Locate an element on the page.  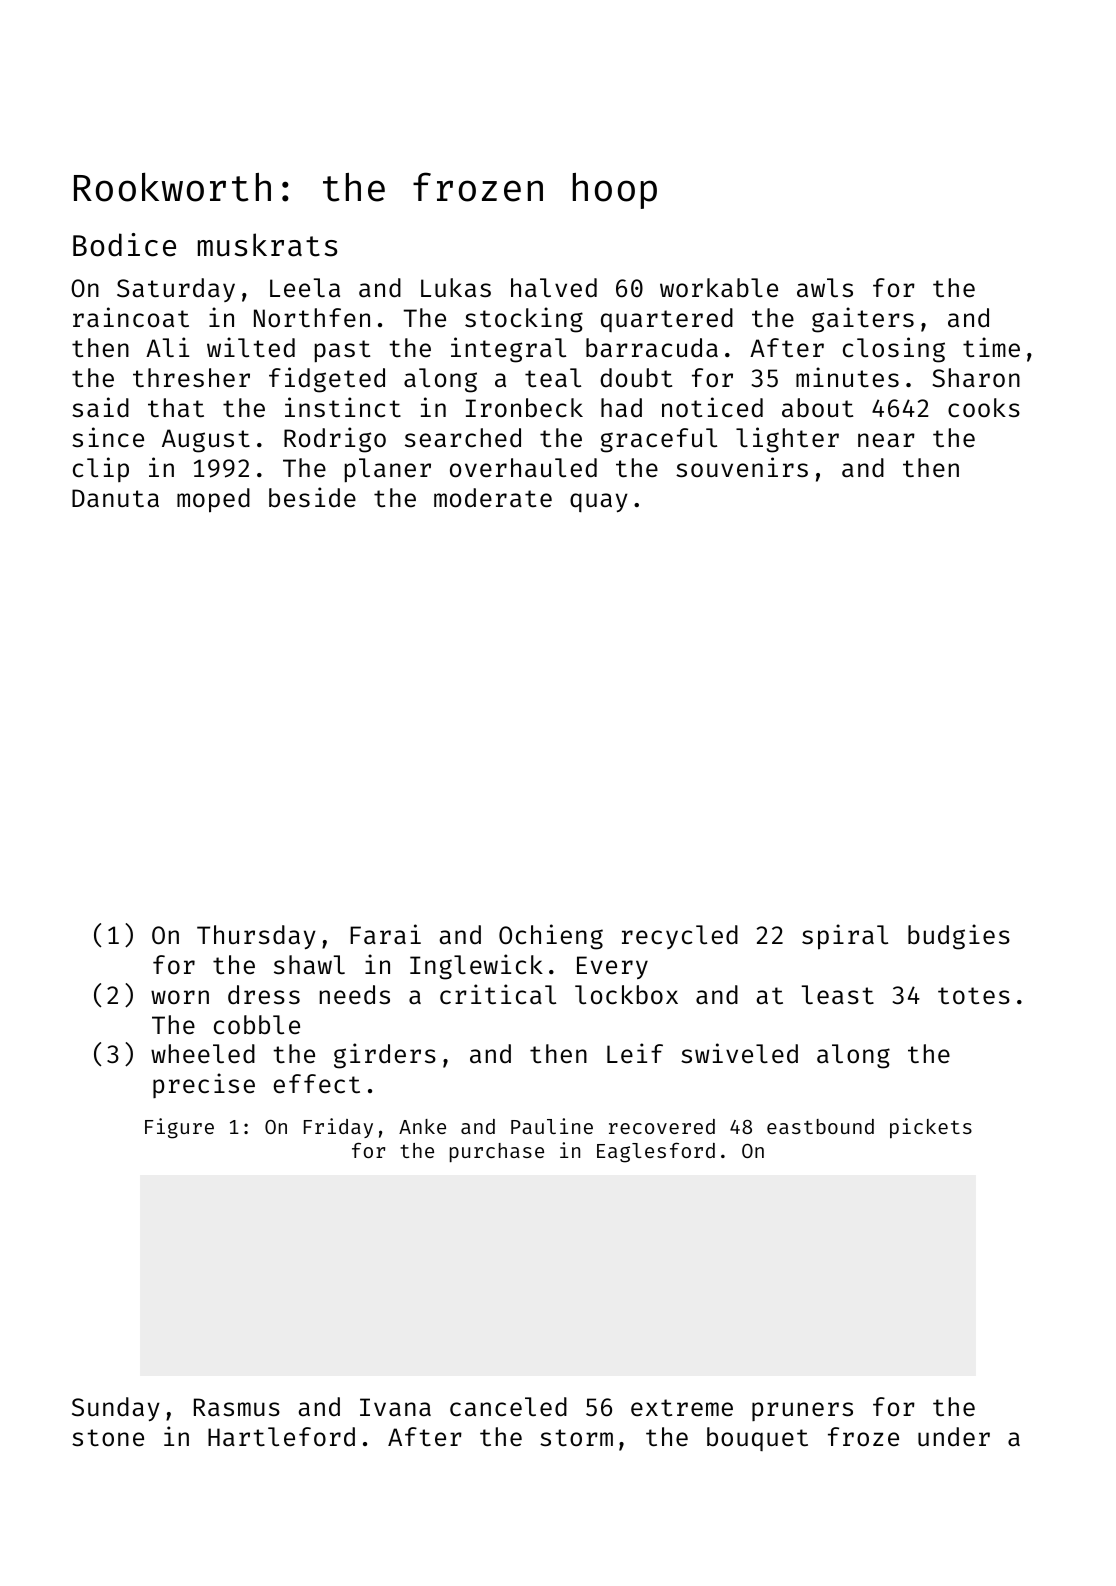
muskrats is located at coordinates (267, 245).
